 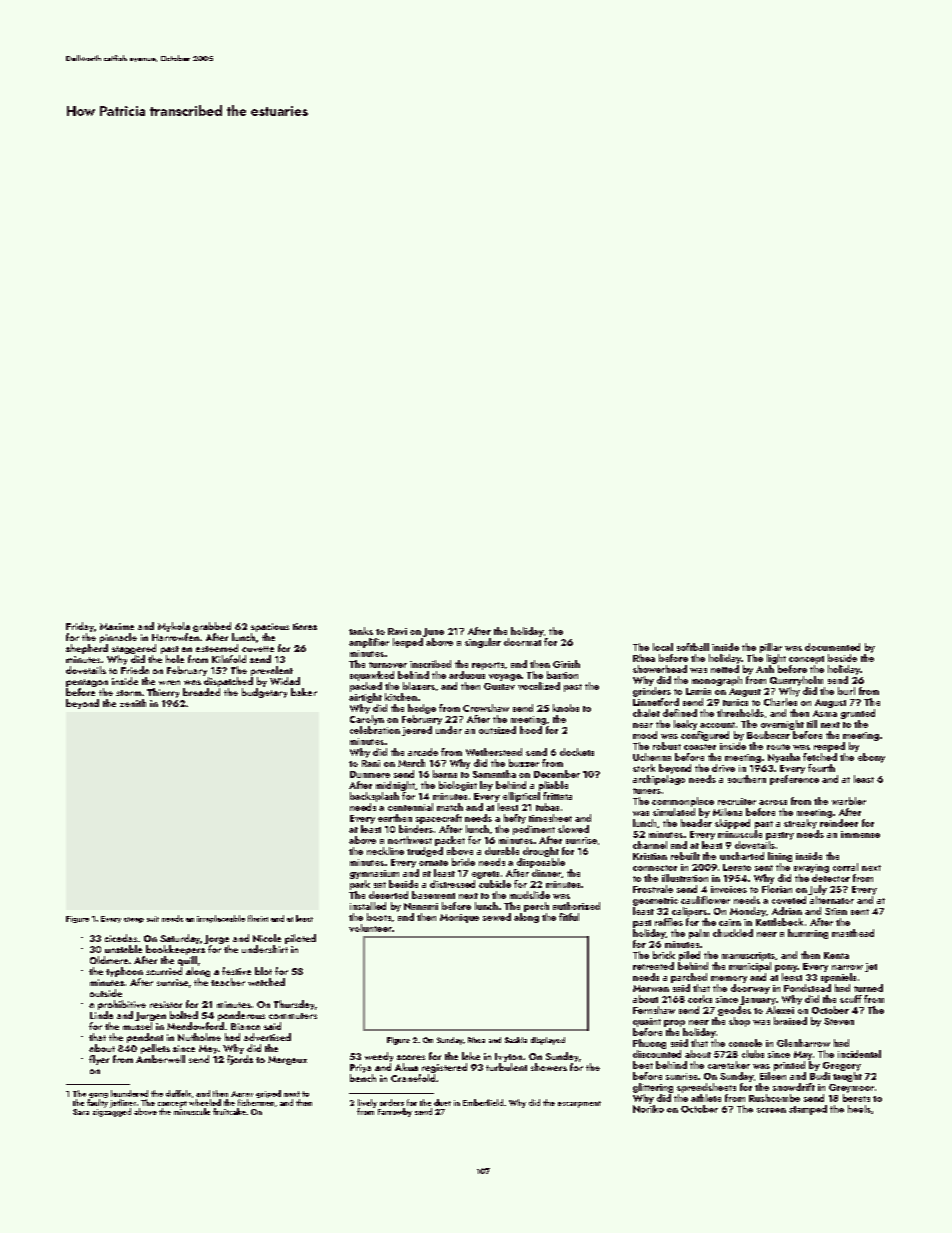 I want to click on jeered, so click(x=417, y=731).
